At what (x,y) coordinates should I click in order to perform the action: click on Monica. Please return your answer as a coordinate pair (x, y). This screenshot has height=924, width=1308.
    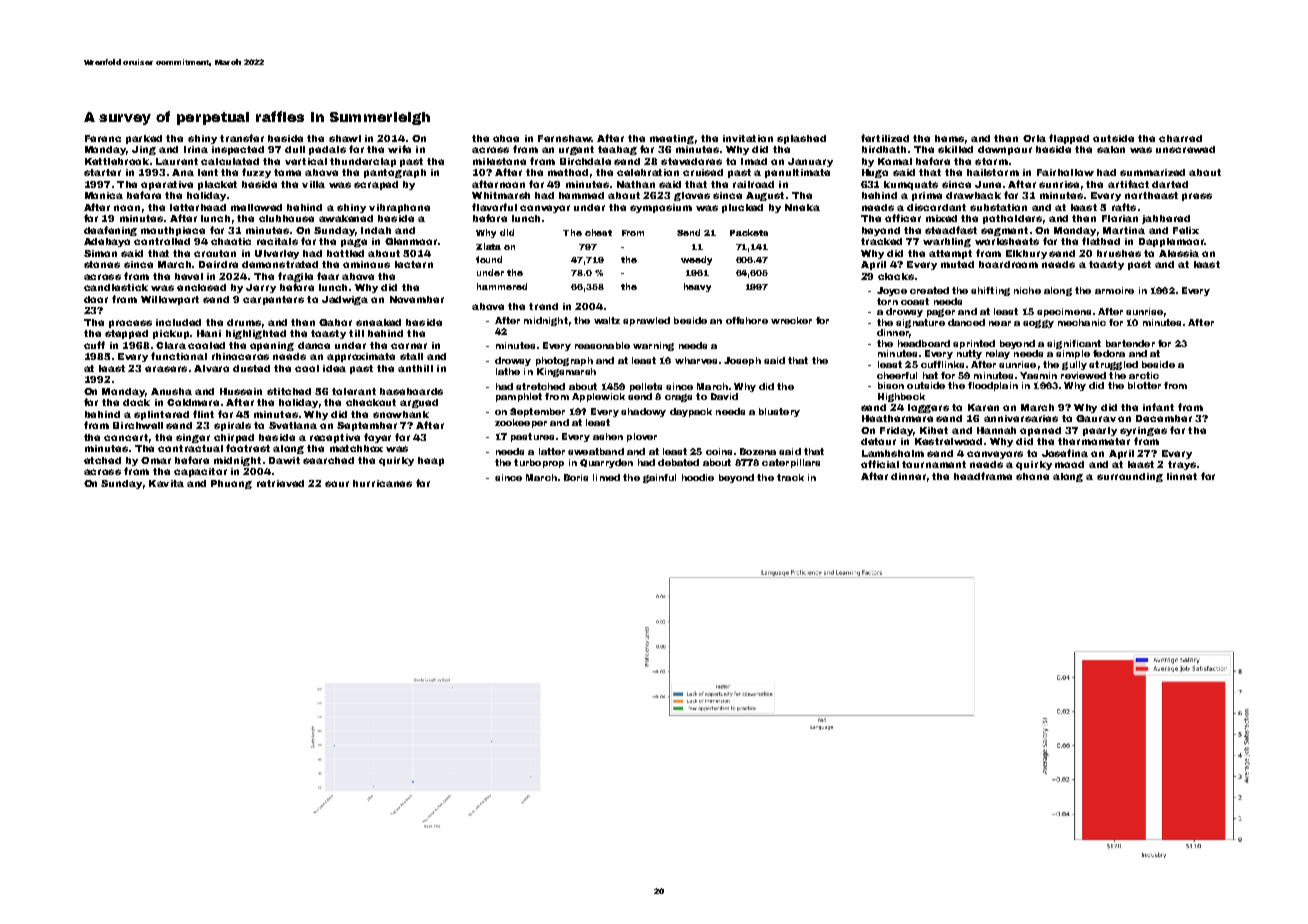
    Looking at the image, I should click on (104, 195).
